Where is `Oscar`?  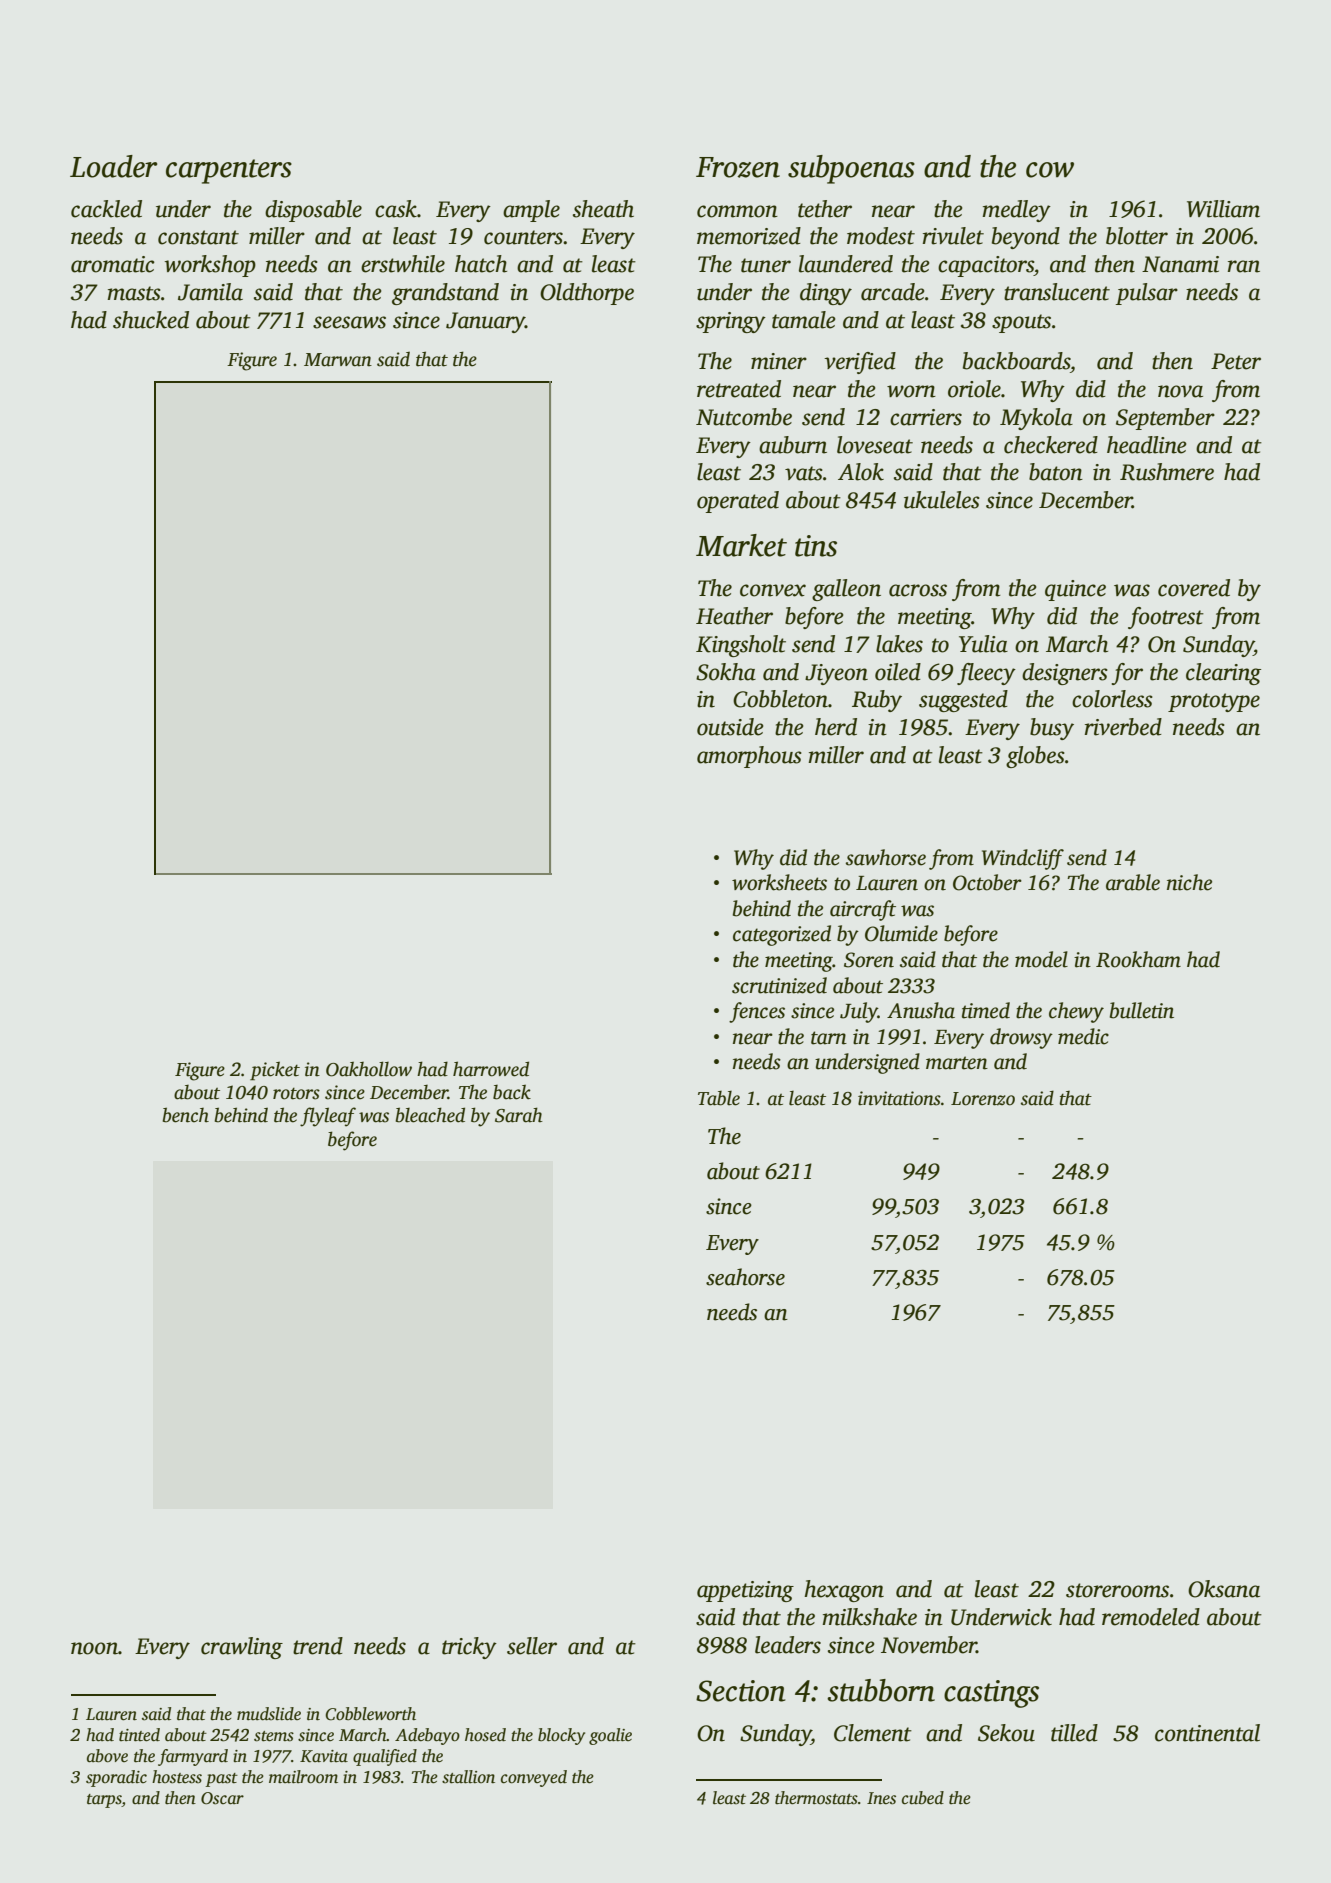 Oscar is located at coordinates (222, 1798).
